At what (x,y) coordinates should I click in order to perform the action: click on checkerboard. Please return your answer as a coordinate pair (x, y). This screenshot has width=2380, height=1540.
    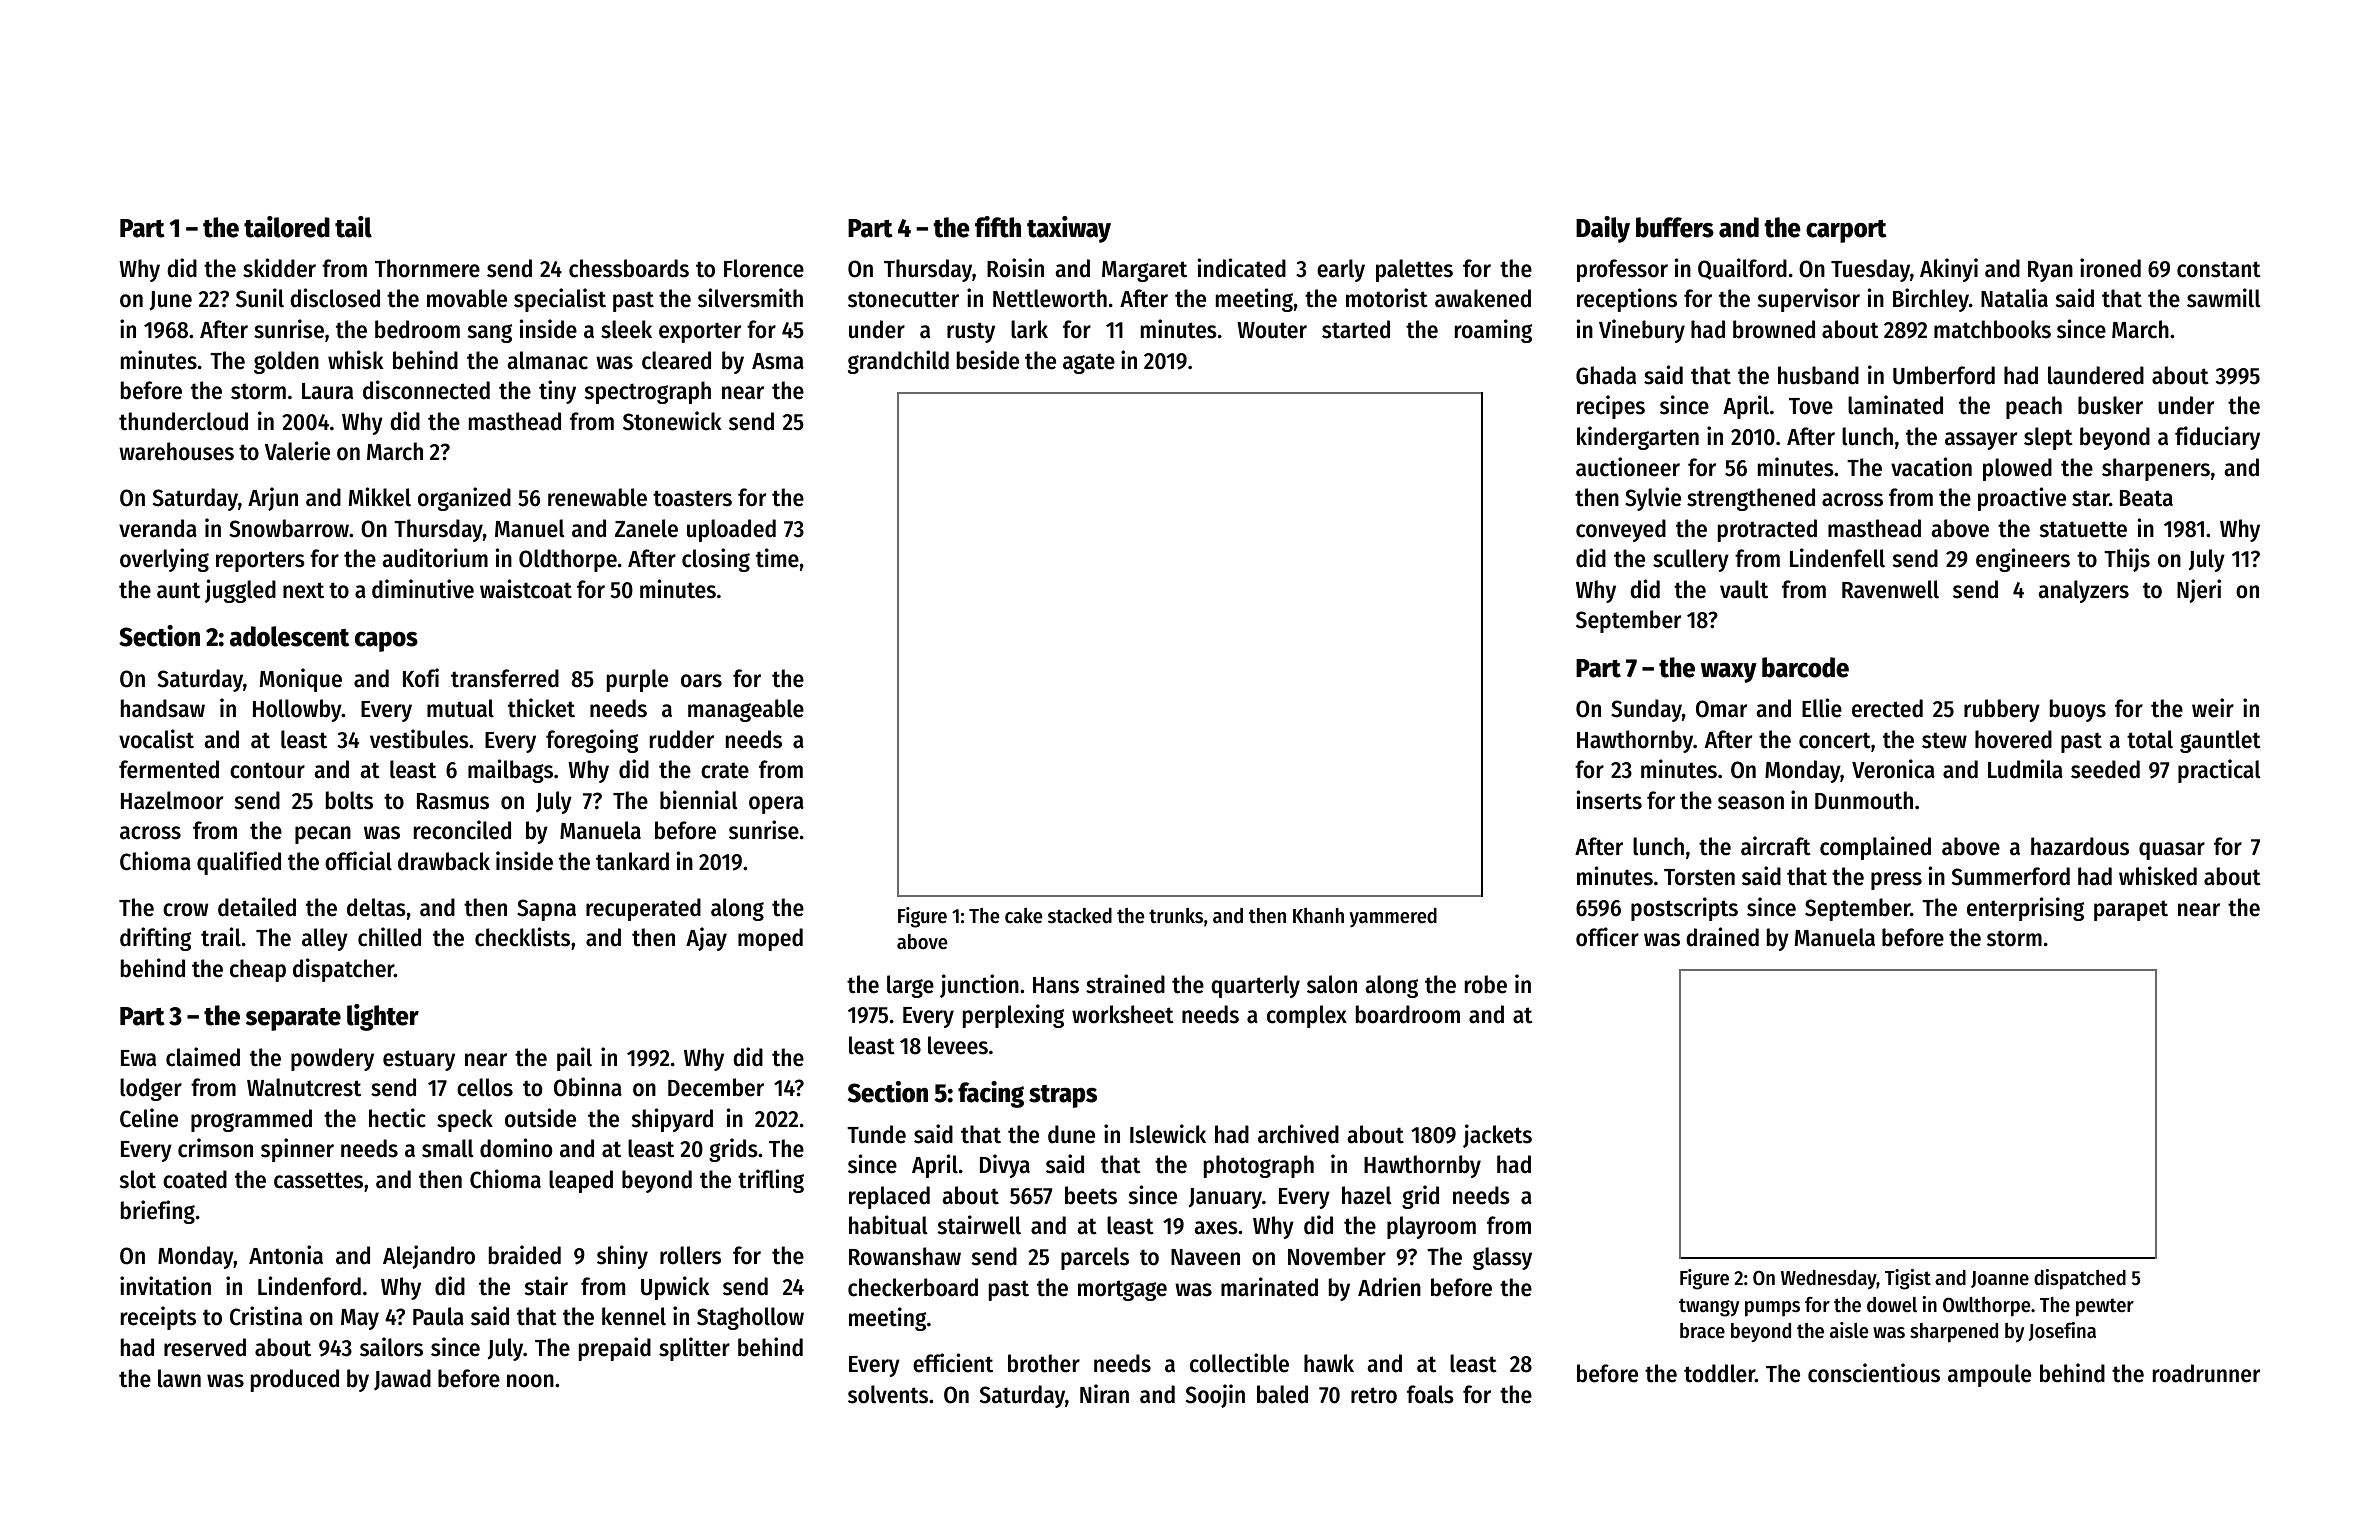
    Looking at the image, I should click on (913, 1287).
